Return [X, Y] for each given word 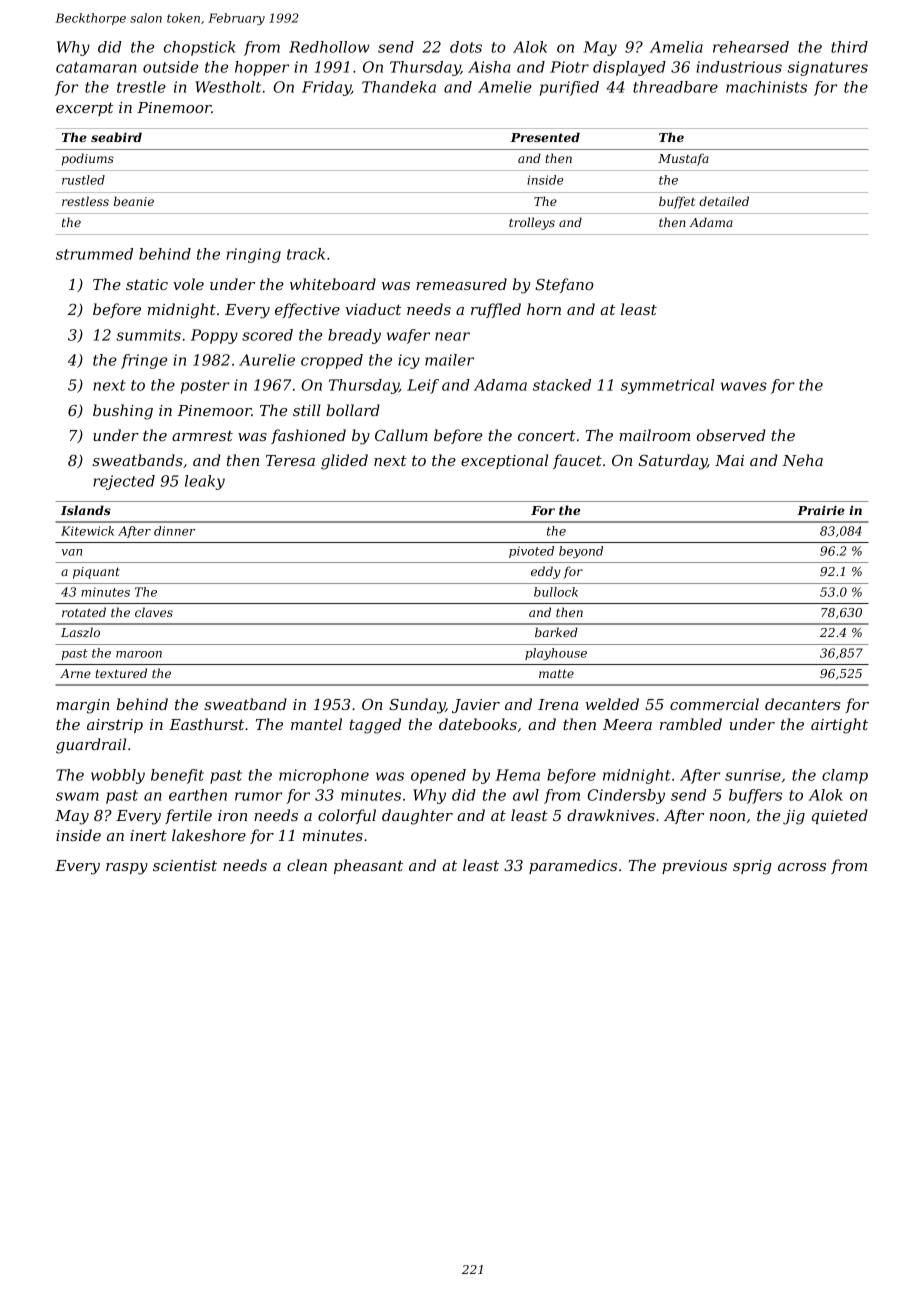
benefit [177, 776]
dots [466, 47]
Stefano [564, 285]
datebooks [478, 724]
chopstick [199, 48]
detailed [724, 201]
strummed [94, 254]
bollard [353, 410]
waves [744, 386]
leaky [205, 482]
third [849, 47]
